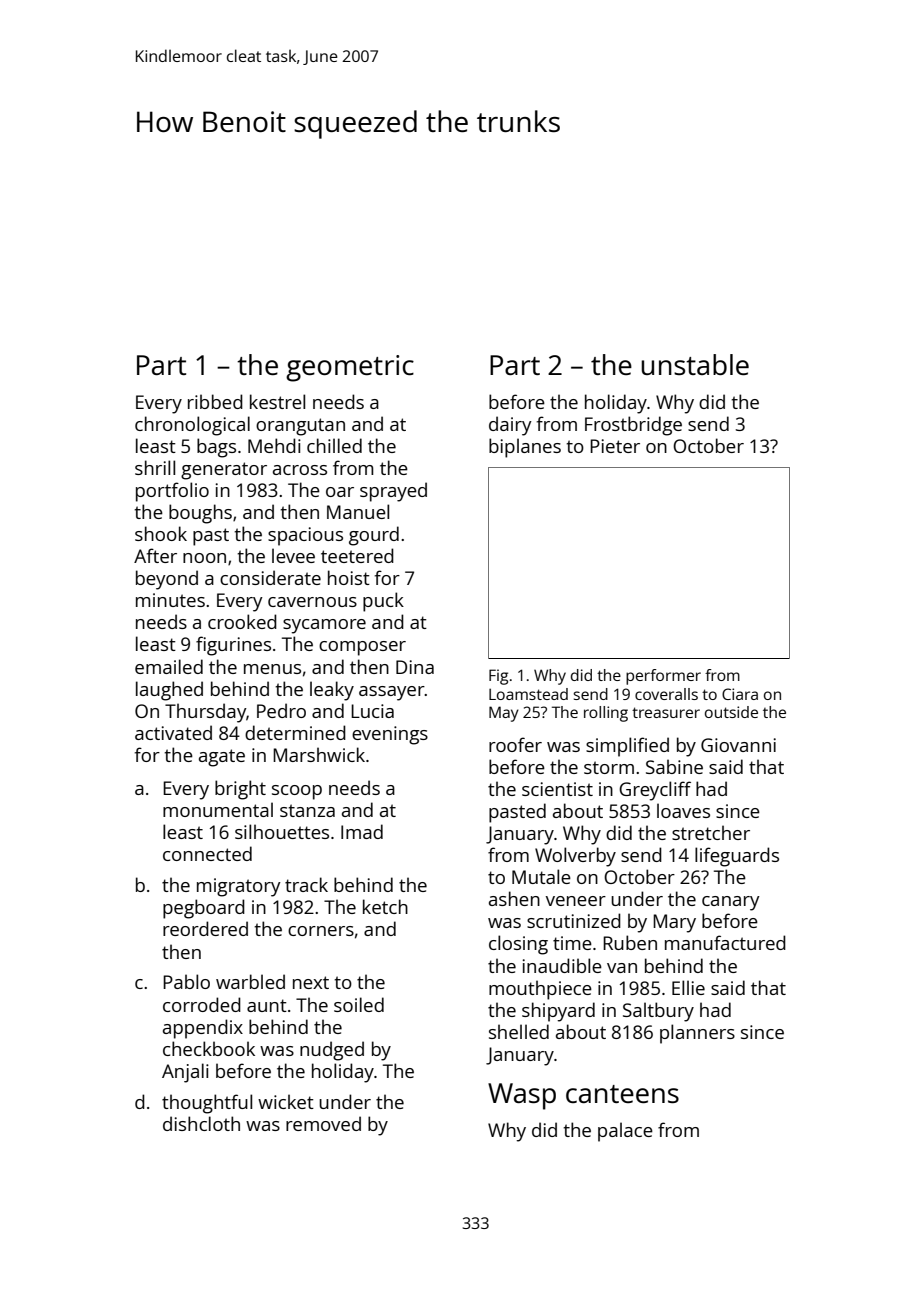 The width and height of the image is (924, 1311). What do you see at coordinates (663, 677) in the image?
I see `performer` at bounding box center [663, 677].
